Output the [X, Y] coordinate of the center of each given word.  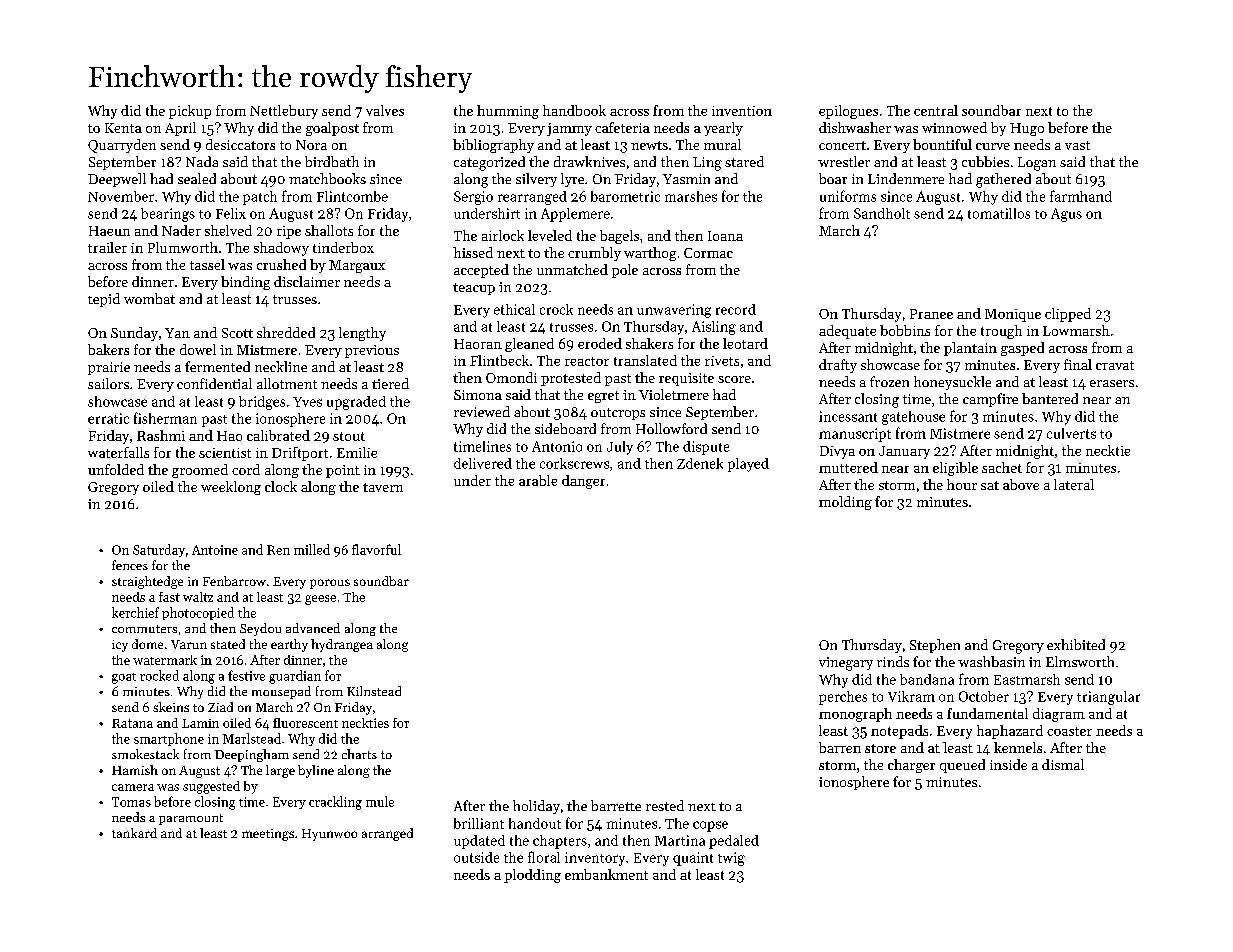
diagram [1059, 715]
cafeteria [622, 127]
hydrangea [342, 645]
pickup [190, 112]
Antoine [215, 550]
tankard [134, 833]
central [936, 110]
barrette [616, 805]
